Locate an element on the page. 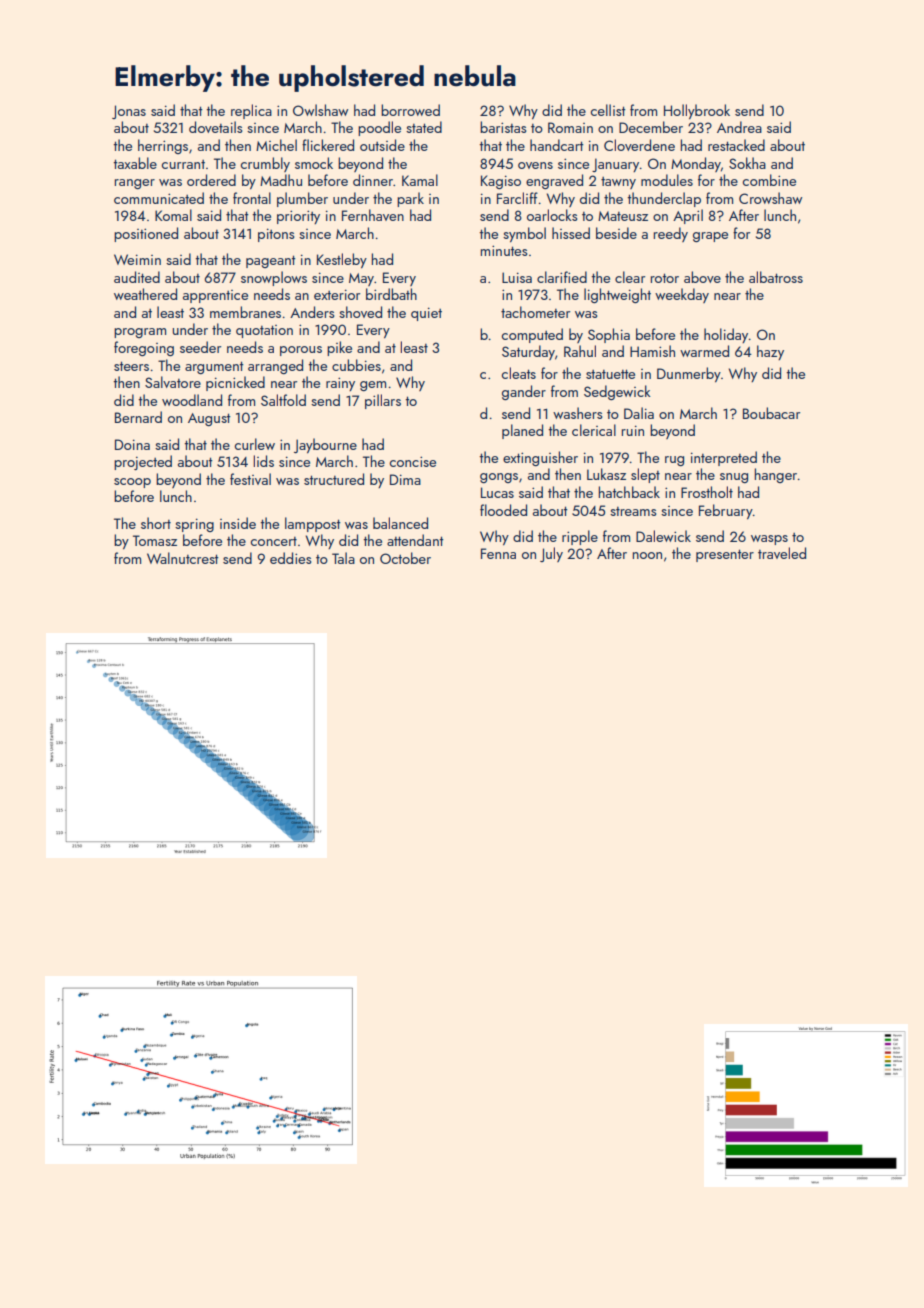 The height and width of the page is (1308, 924). minutes is located at coordinates (504, 250).
